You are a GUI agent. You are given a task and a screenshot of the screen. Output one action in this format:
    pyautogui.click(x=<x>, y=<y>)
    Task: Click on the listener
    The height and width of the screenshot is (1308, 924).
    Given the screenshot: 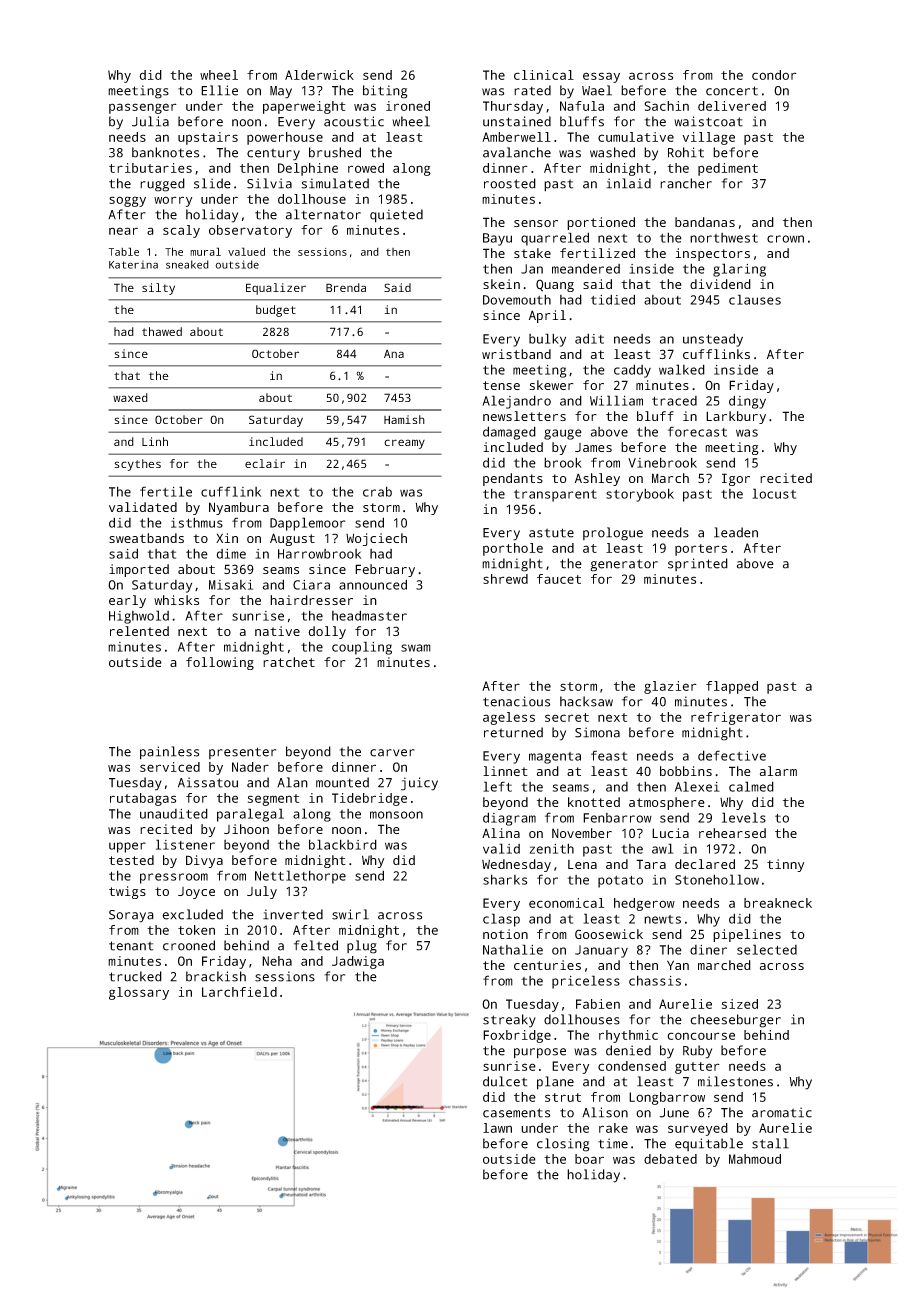 What is the action you would take?
    pyautogui.click(x=185, y=844)
